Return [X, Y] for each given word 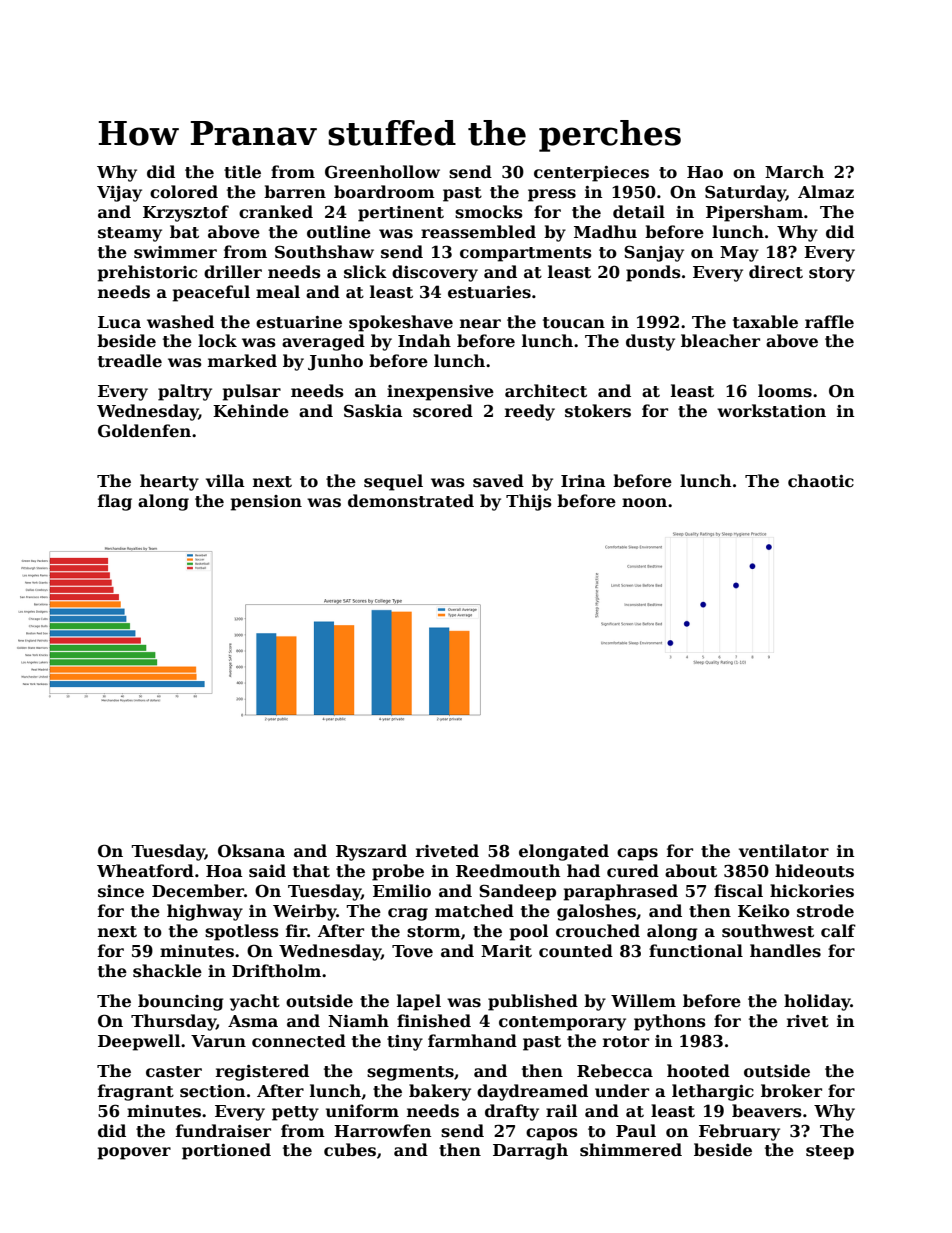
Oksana [251, 851]
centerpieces [591, 174]
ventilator [784, 851]
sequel [393, 482]
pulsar [251, 392]
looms [785, 391]
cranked [276, 212]
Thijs [529, 502]
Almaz [826, 191]
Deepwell [139, 1042]
